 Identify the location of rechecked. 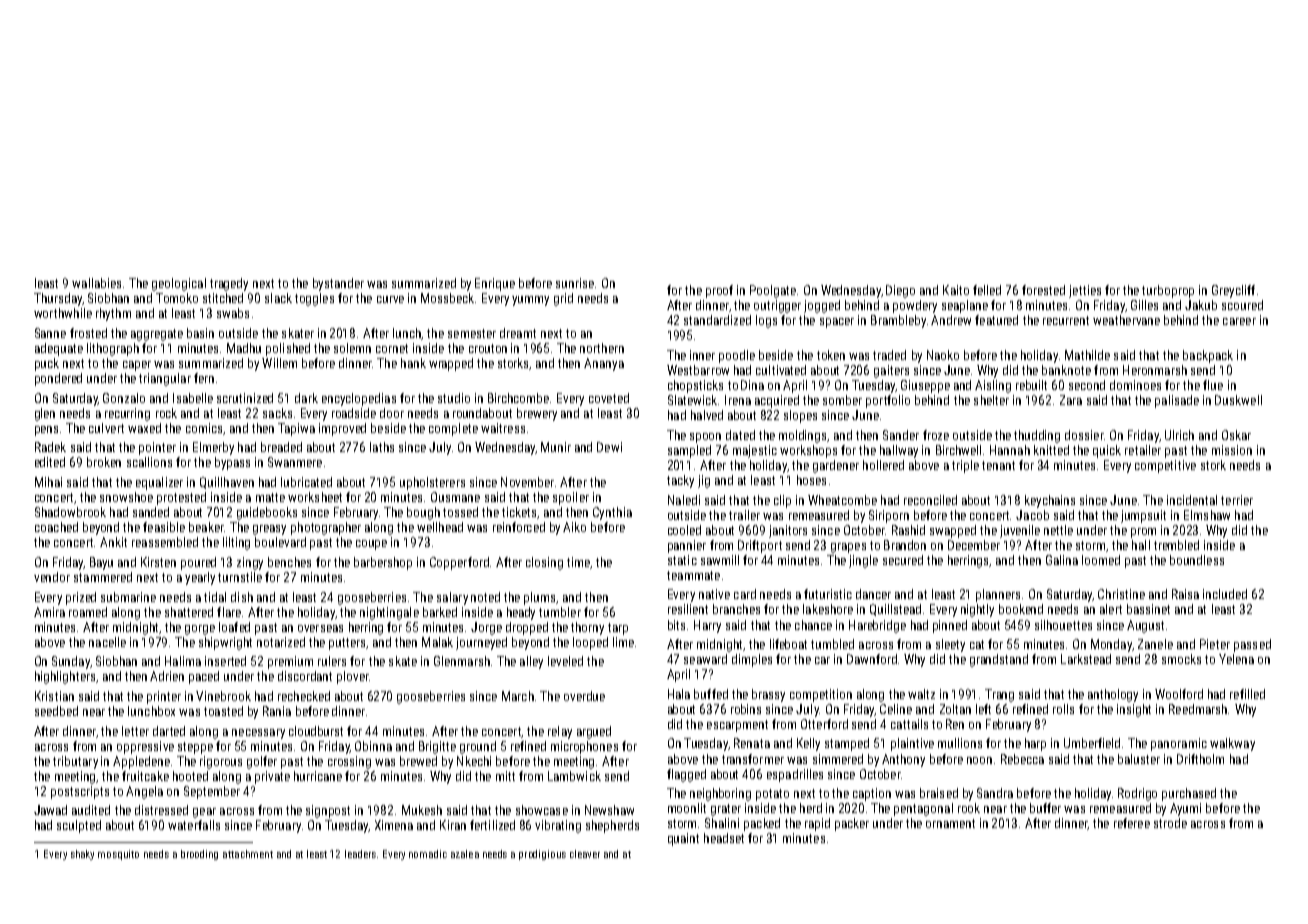
(304, 696).
